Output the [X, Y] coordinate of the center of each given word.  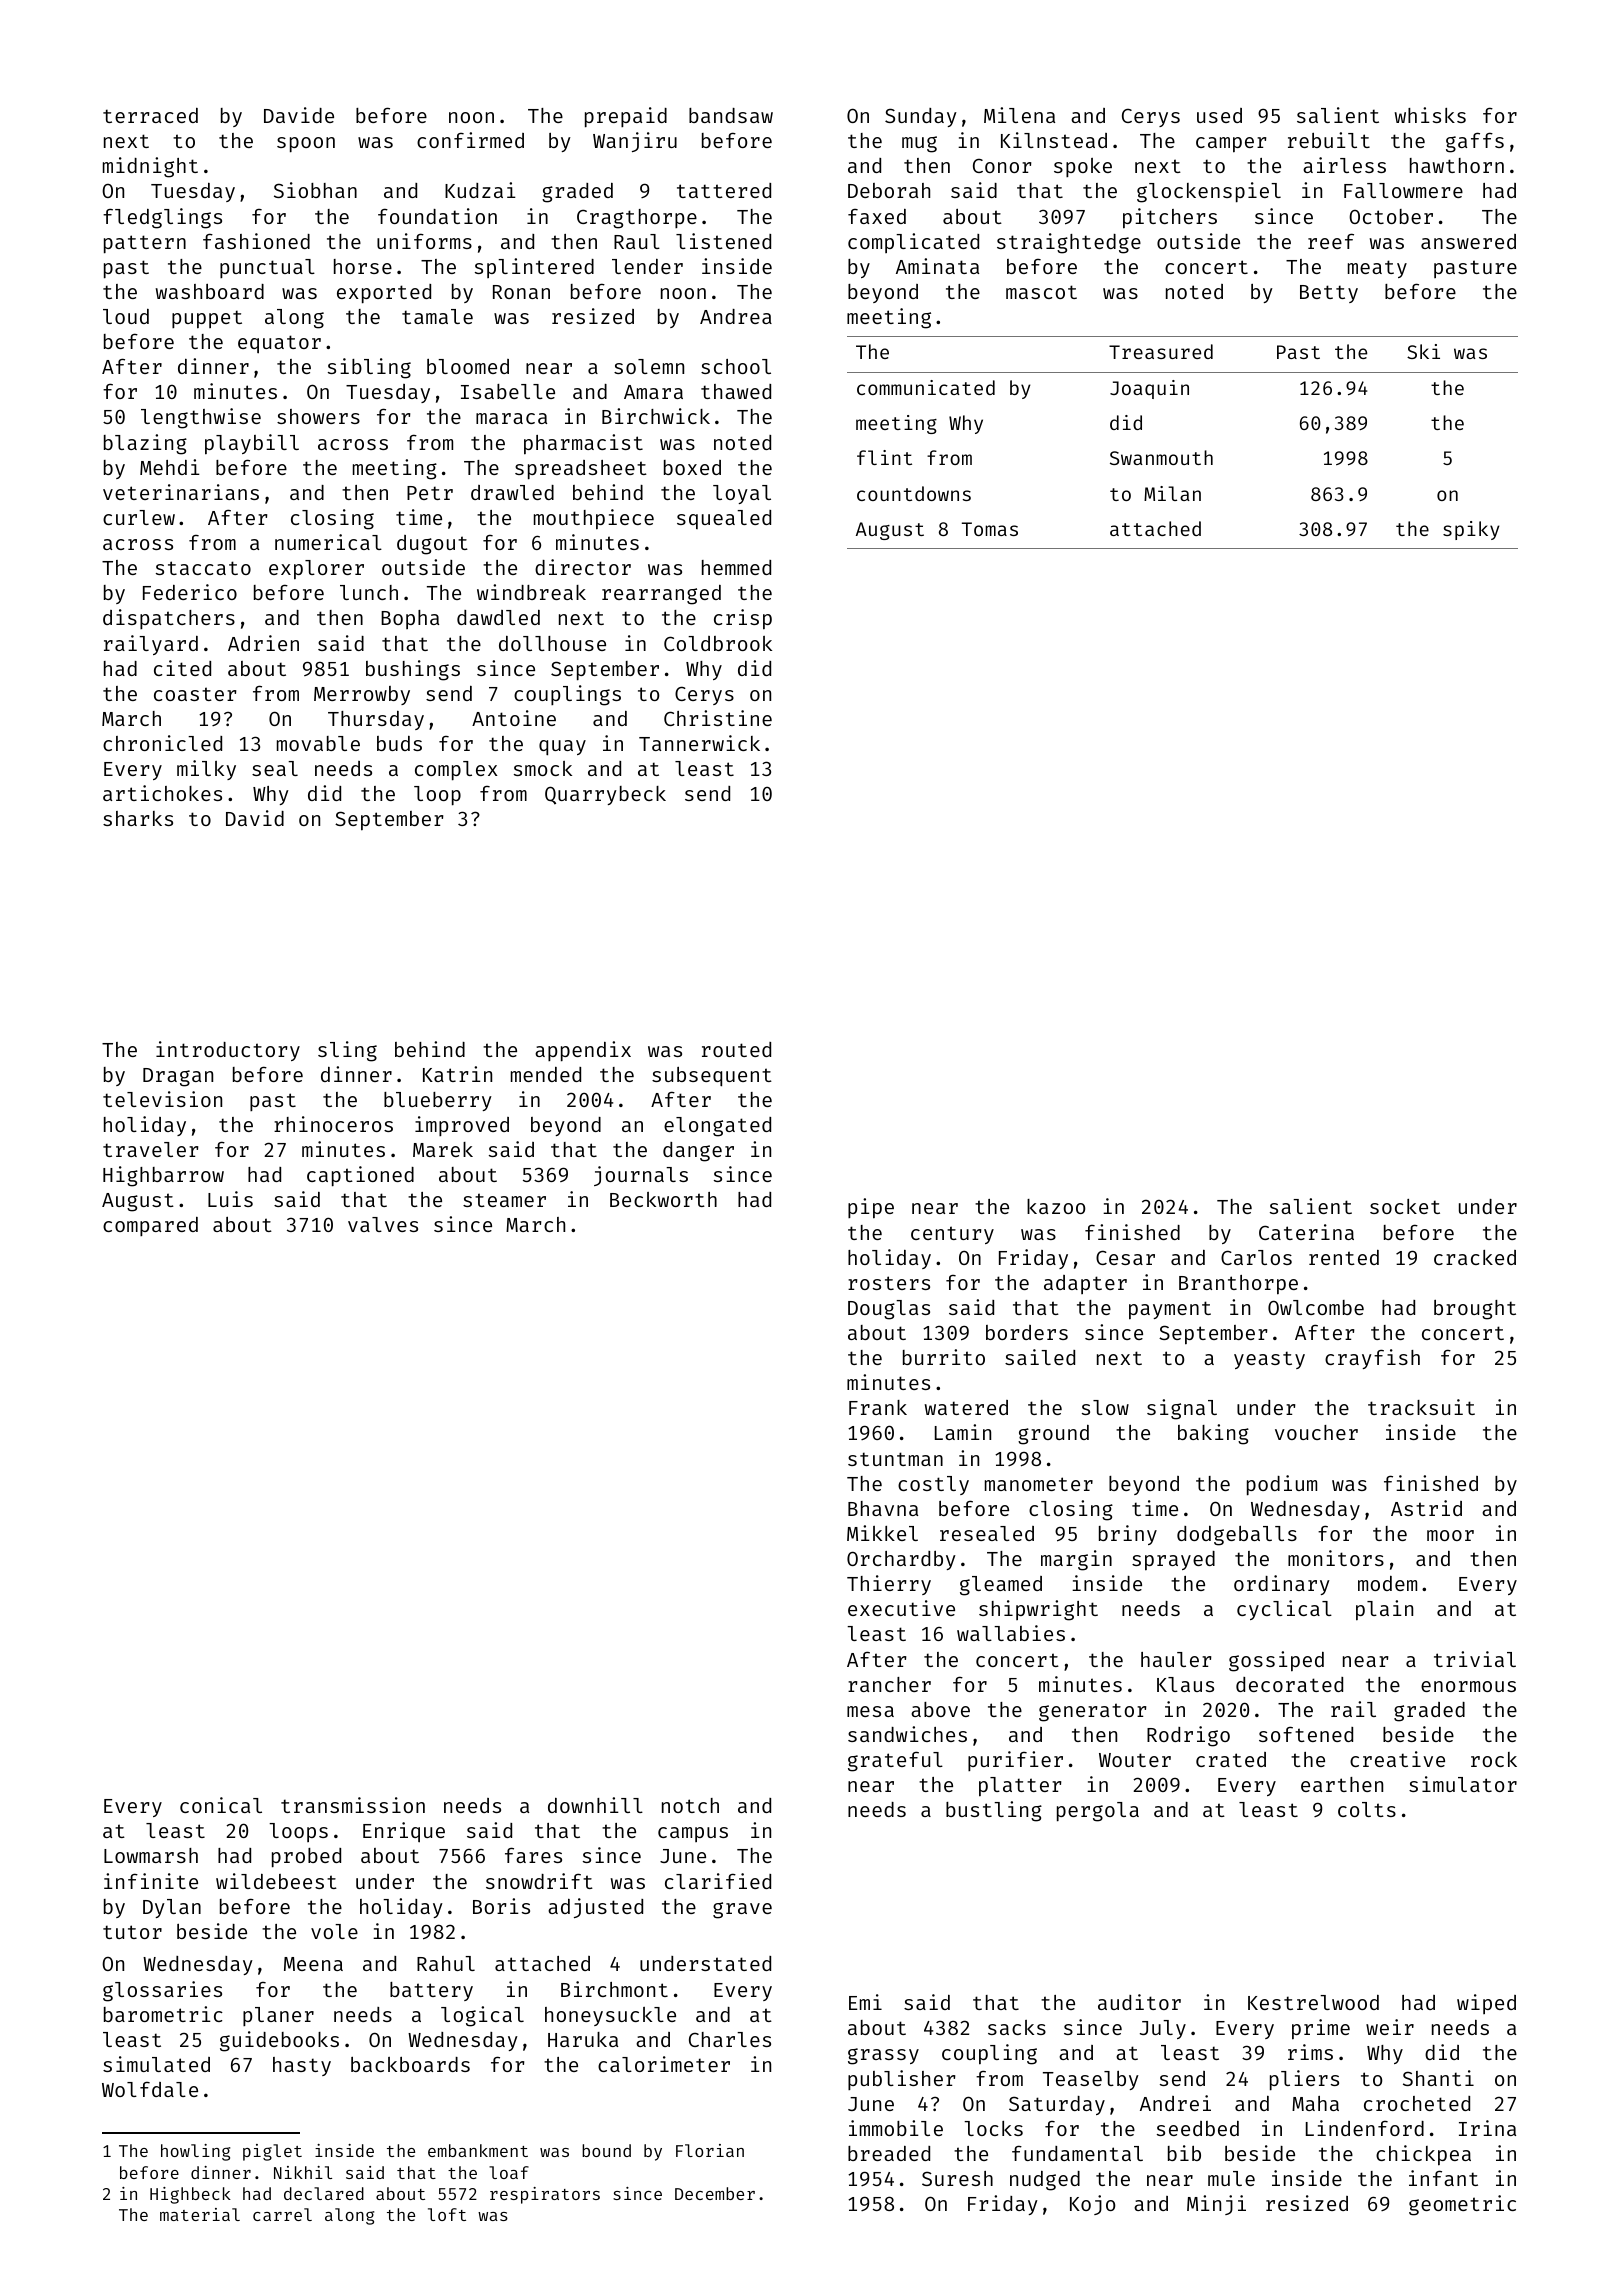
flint [884, 457]
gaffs [1475, 142]
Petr [430, 493]
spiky [1471, 530]
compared [150, 1226]
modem [1387, 1583]
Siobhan [315, 190]
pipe [871, 1208]
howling [195, 2152]
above [940, 1709]
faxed [877, 216]
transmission [353, 1805]
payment [1170, 1310]
